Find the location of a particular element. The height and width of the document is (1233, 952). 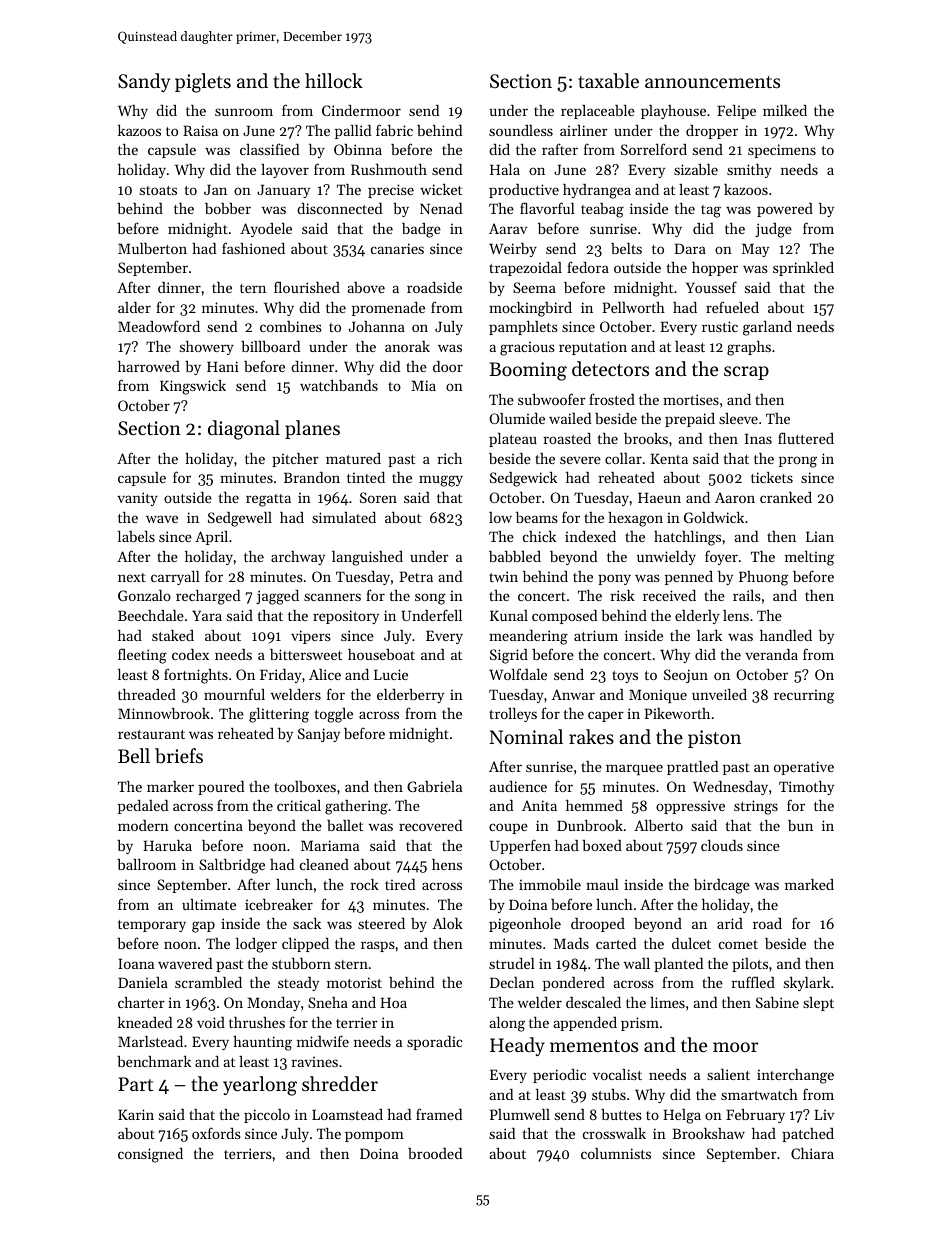

brooded is located at coordinates (435, 1153).
